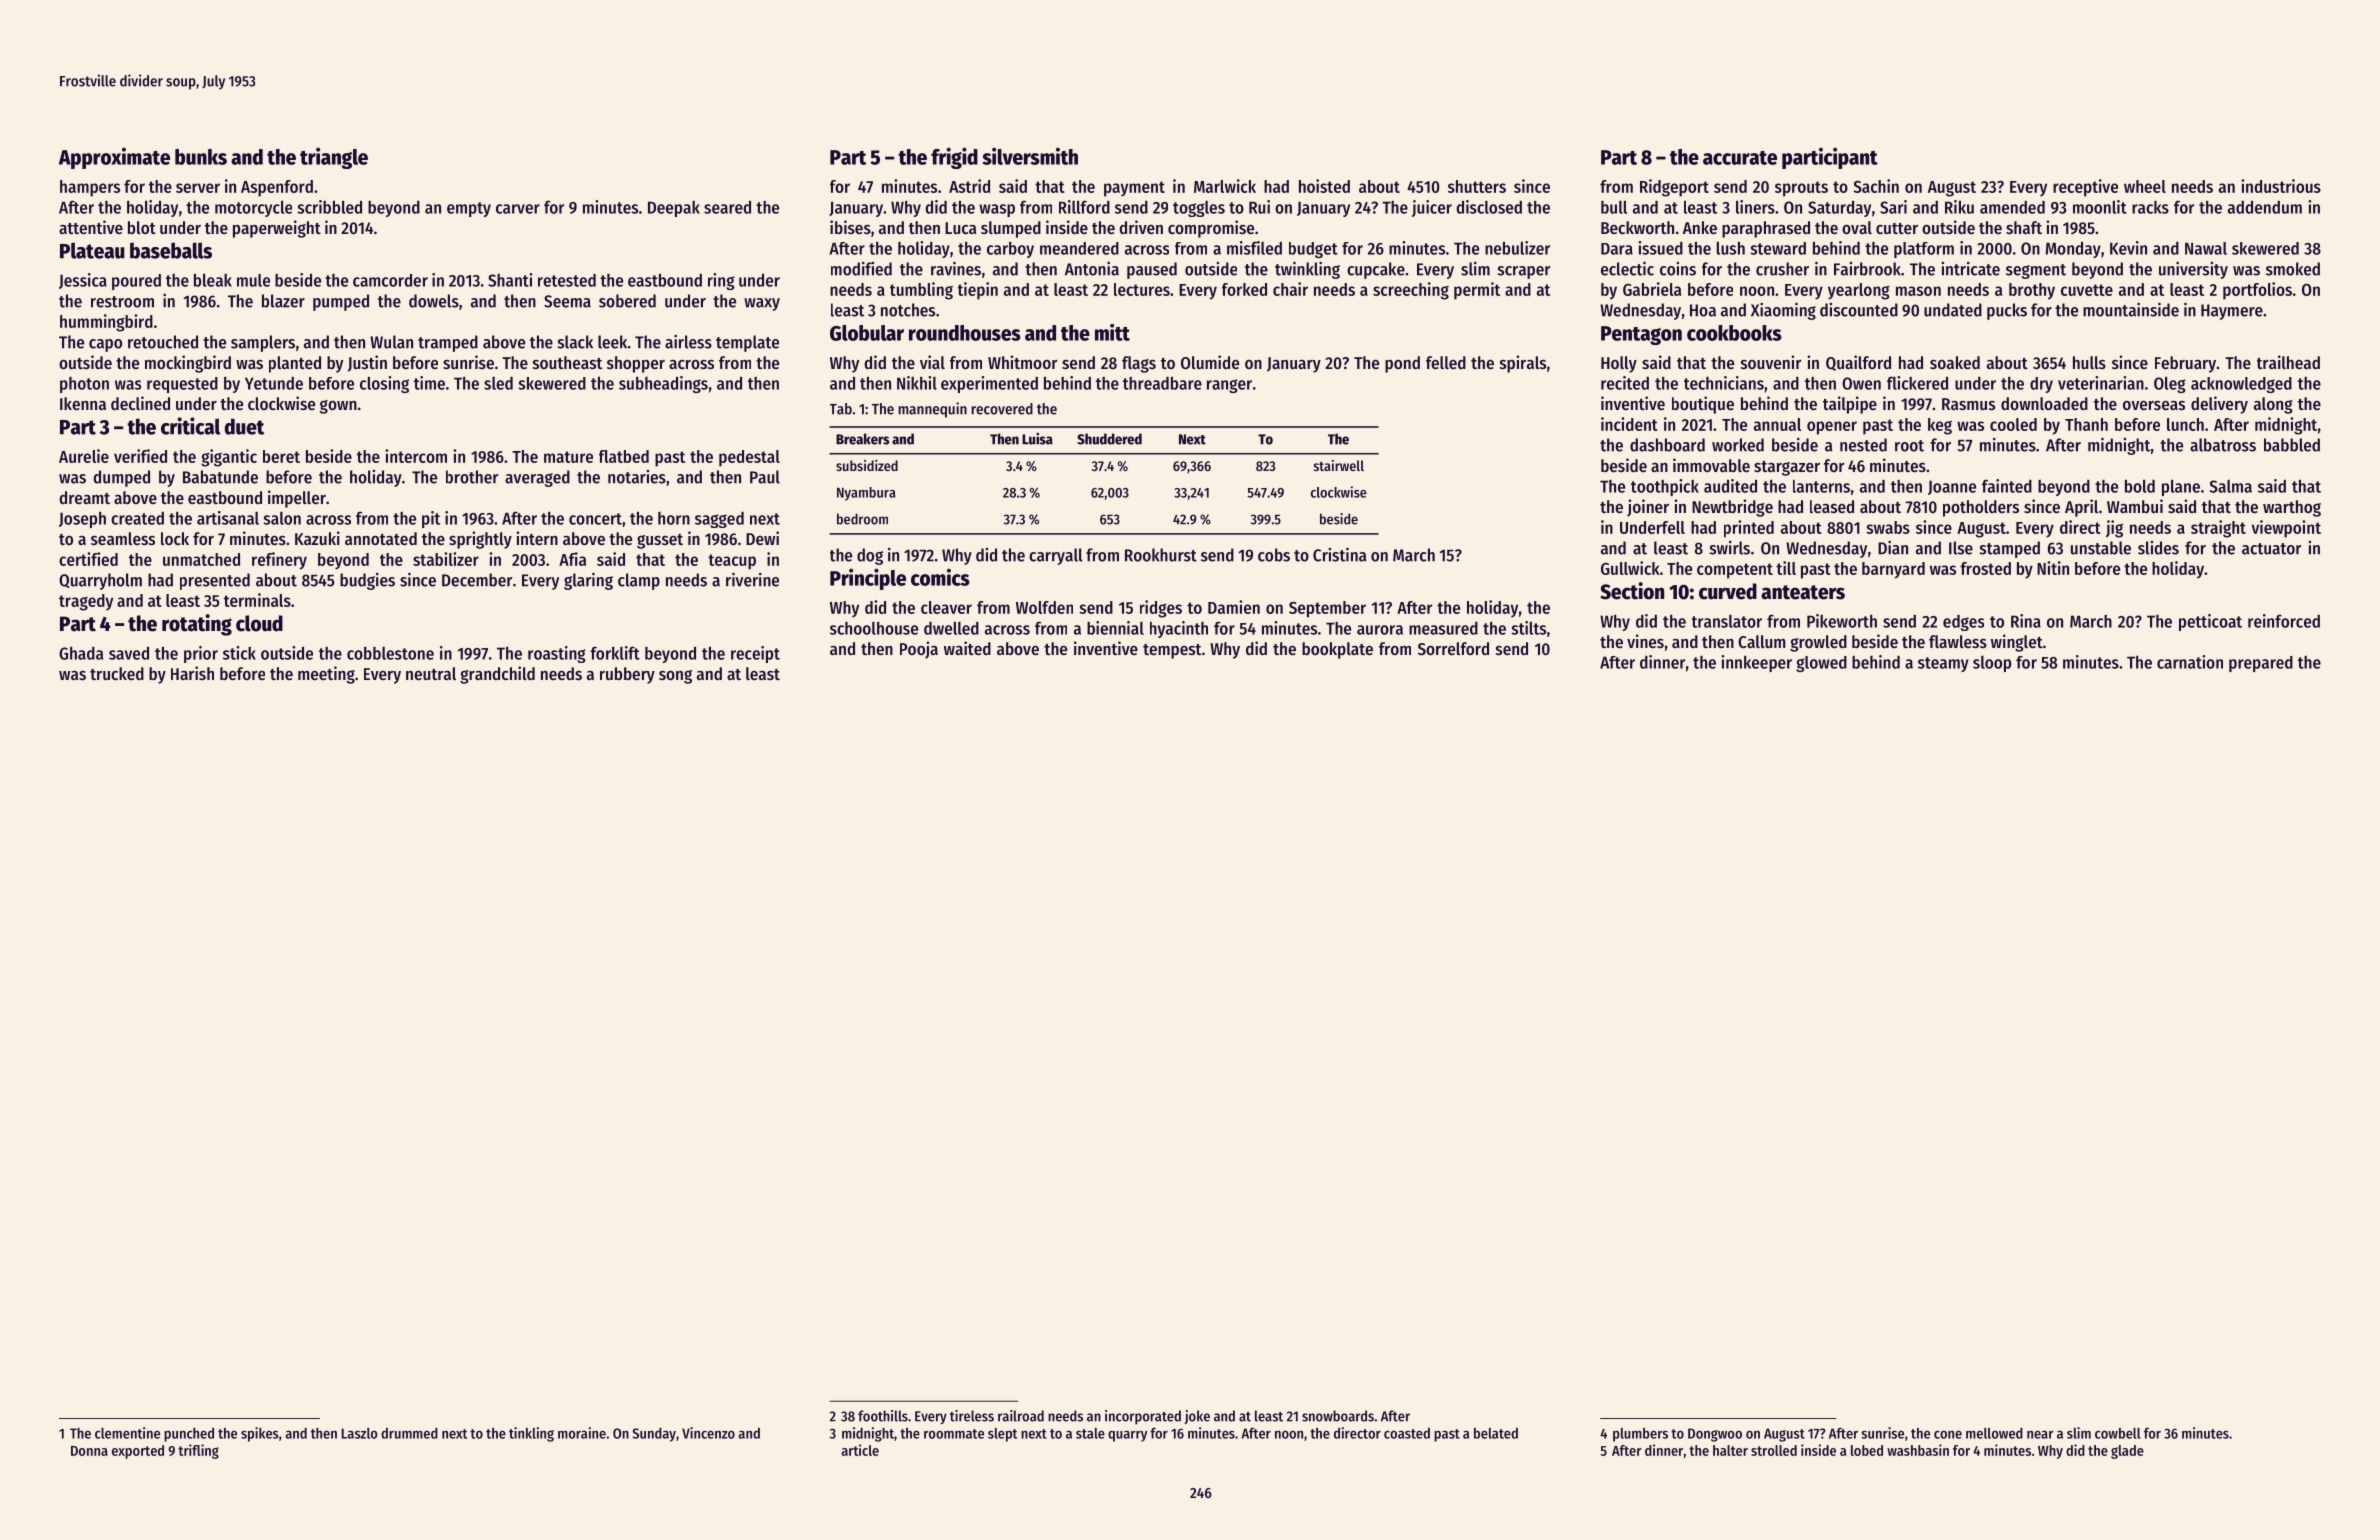  I want to click on Harish, so click(192, 673).
